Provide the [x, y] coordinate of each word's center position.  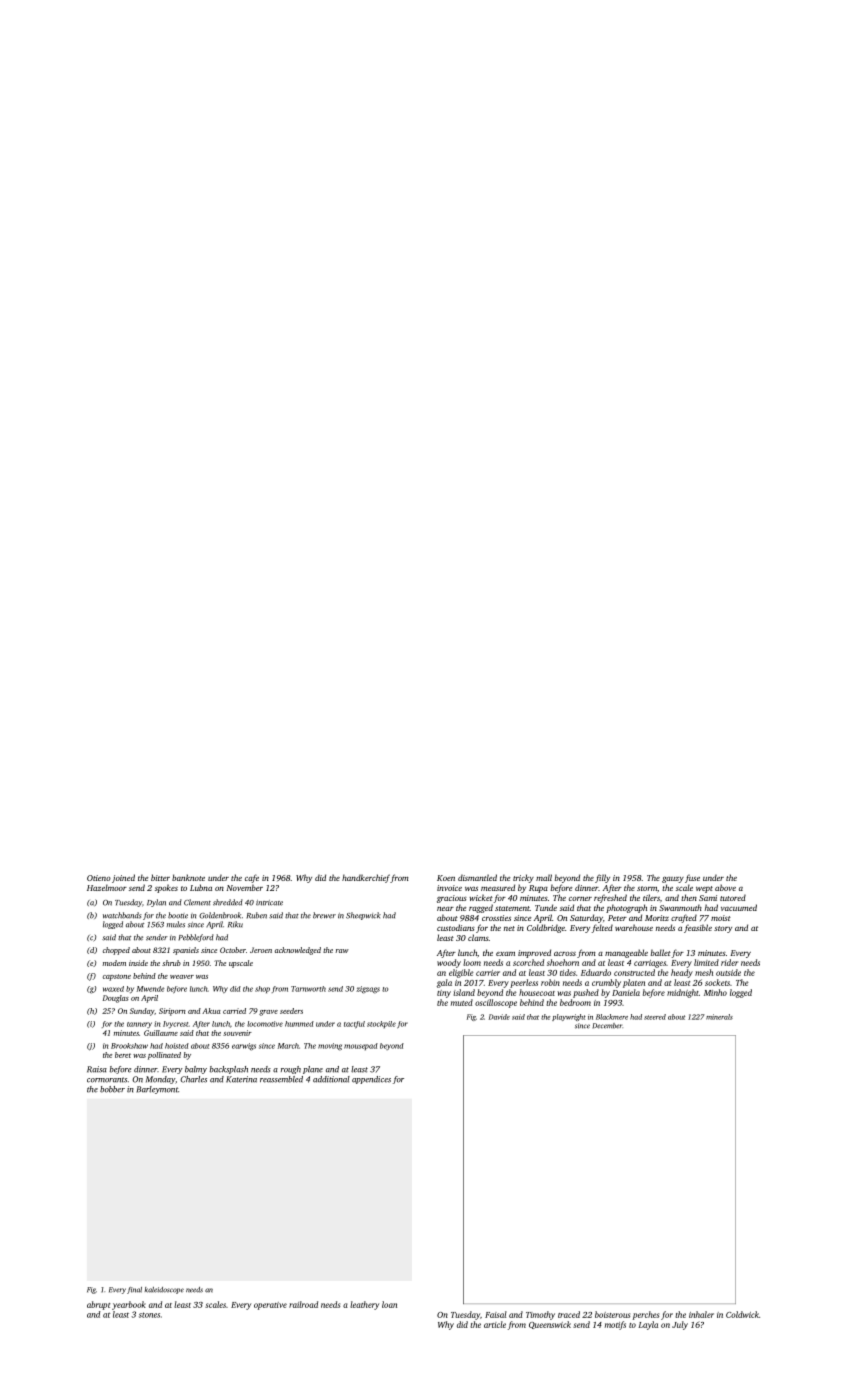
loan [389, 1304]
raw [342, 951]
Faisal [496, 1314]
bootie [178, 915]
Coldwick [742, 1314]
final [134, 1290]
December [607, 1026]
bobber [112, 1089]
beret [123, 1055]
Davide [499, 1017]
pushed [586, 993]
